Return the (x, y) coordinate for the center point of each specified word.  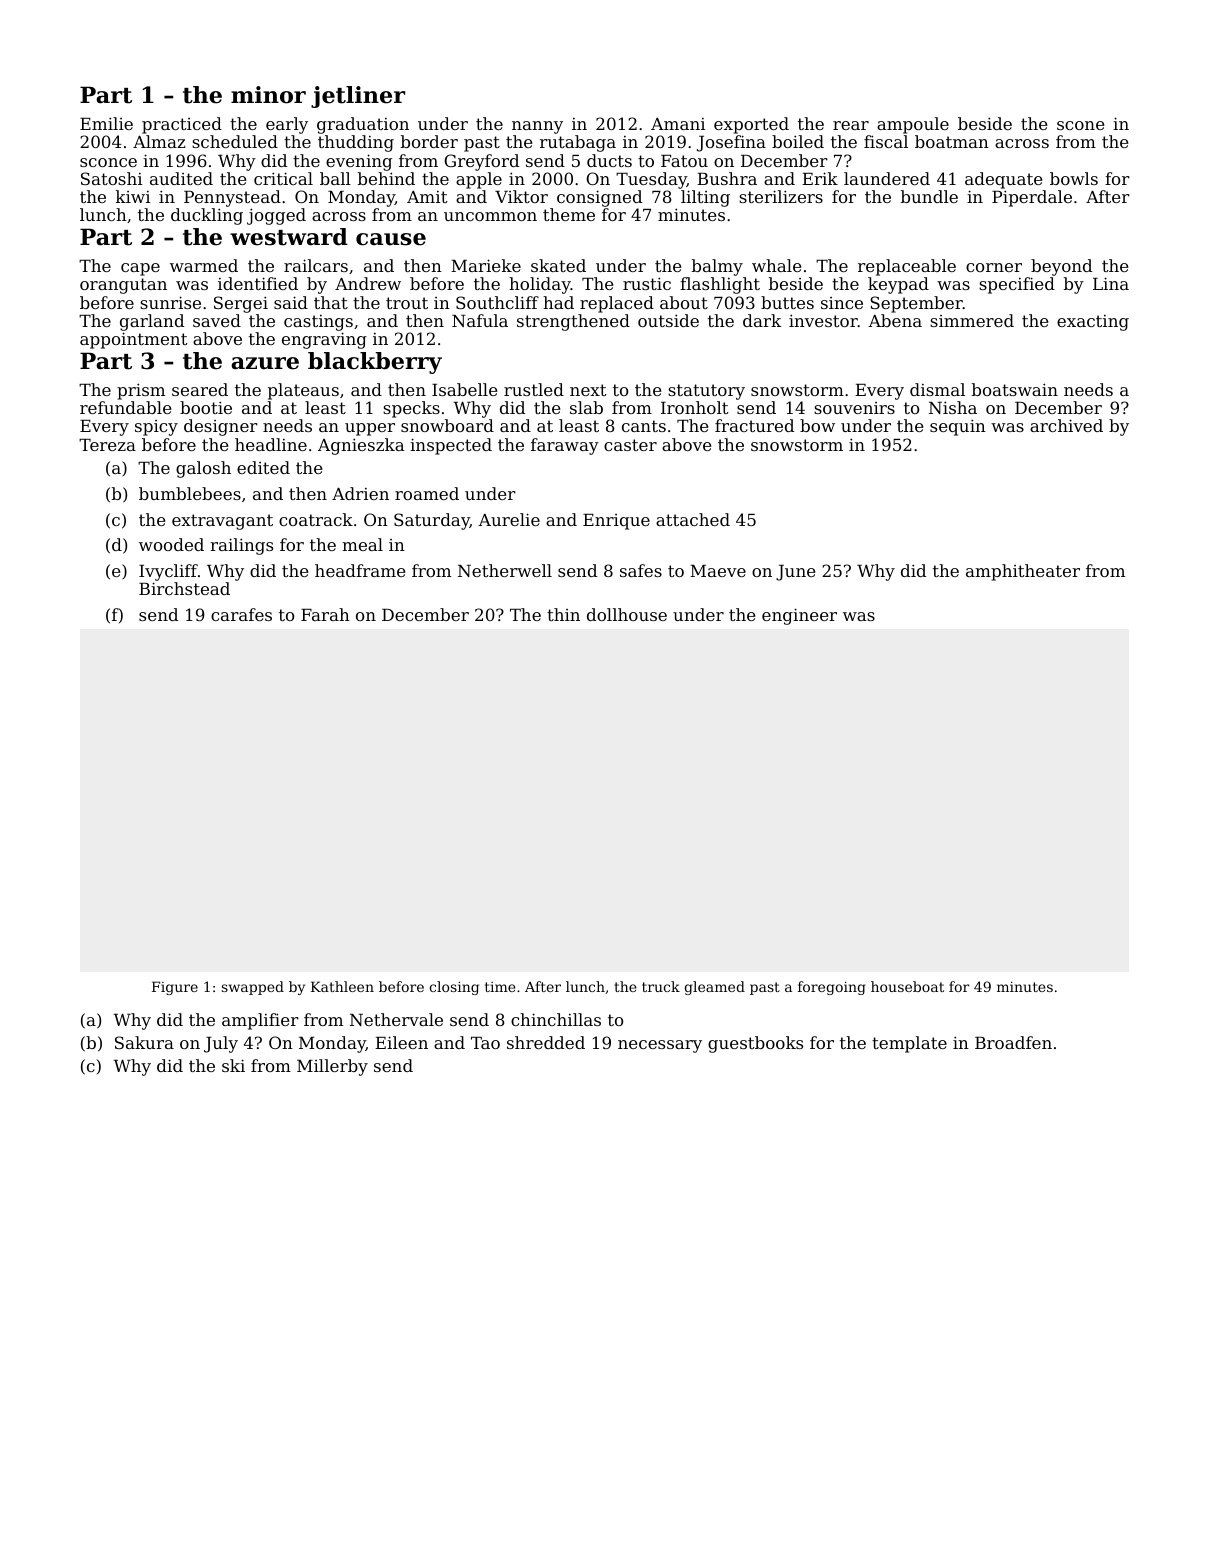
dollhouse (627, 614)
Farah (325, 614)
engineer (799, 616)
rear (851, 125)
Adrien (360, 493)
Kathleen (342, 986)
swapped (253, 988)
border (429, 141)
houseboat (907, 986)
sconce (108, 162)
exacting (1093, 323)
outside (668, 320)
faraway (565, 446)
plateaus (303, 391)
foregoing (832, 988)
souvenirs (854, 408)
